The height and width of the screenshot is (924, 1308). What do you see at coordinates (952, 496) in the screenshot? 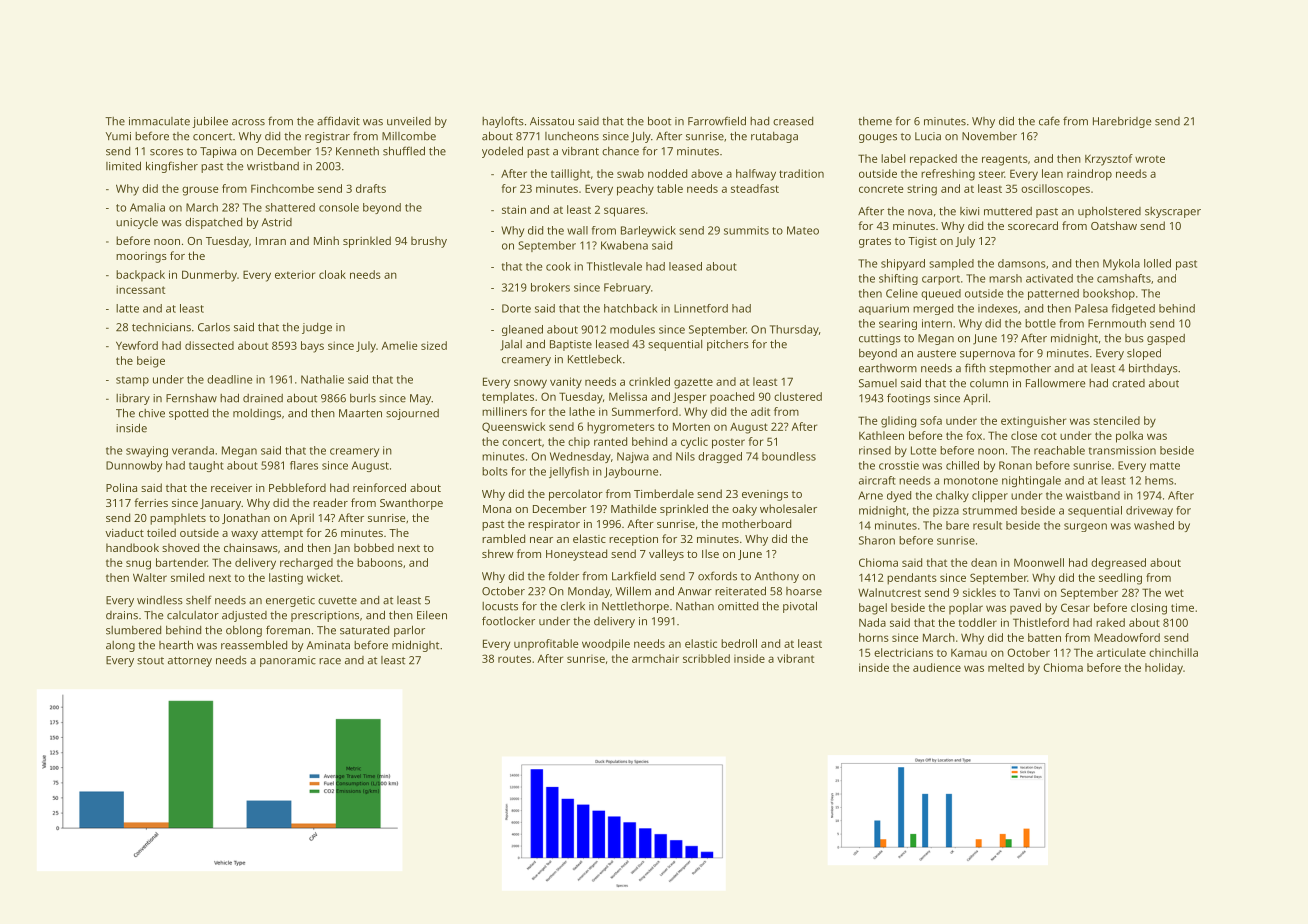
I see `chalky` at bounding box center [952, 496].
